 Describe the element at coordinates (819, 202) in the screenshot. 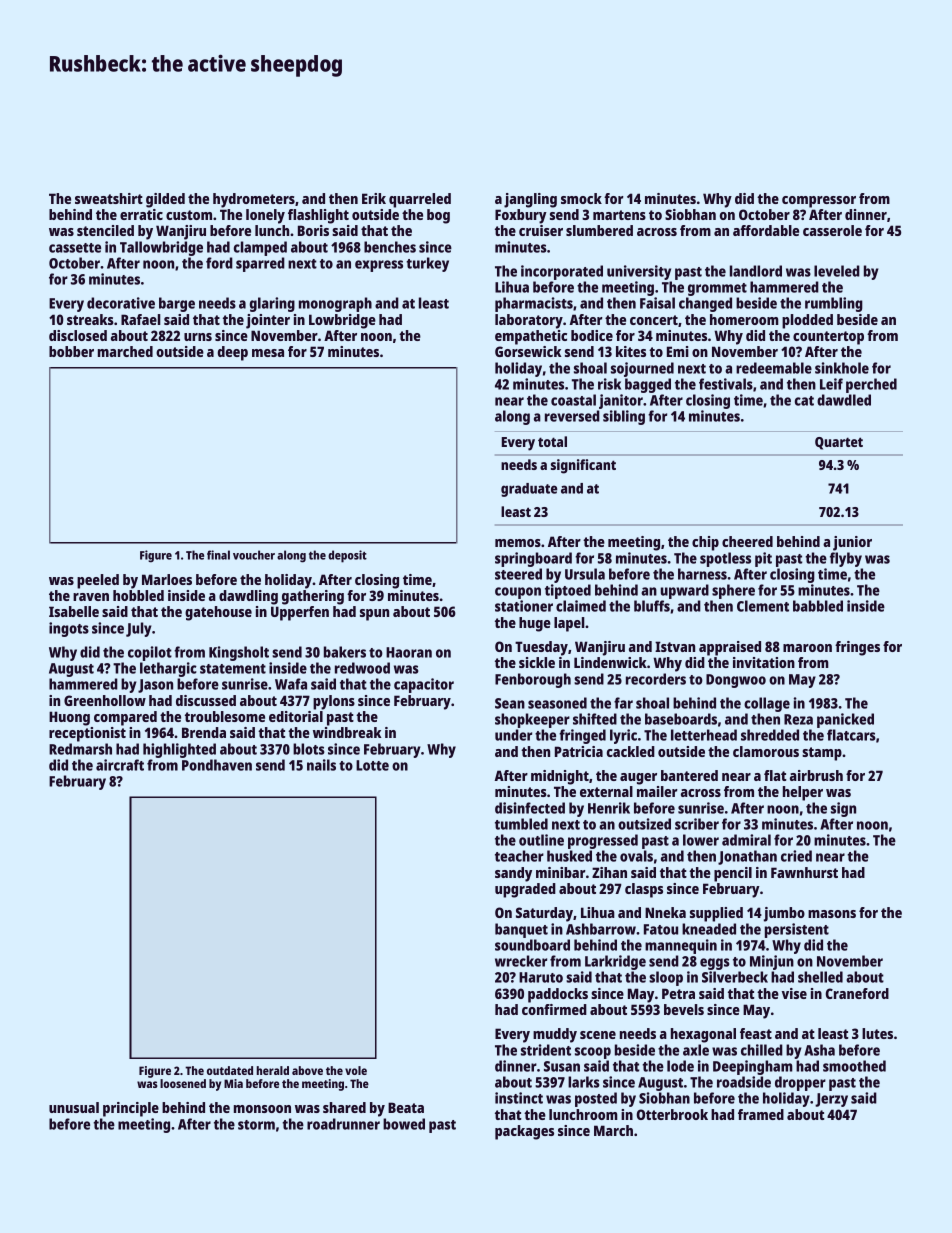

I see `compressor` at that location.
